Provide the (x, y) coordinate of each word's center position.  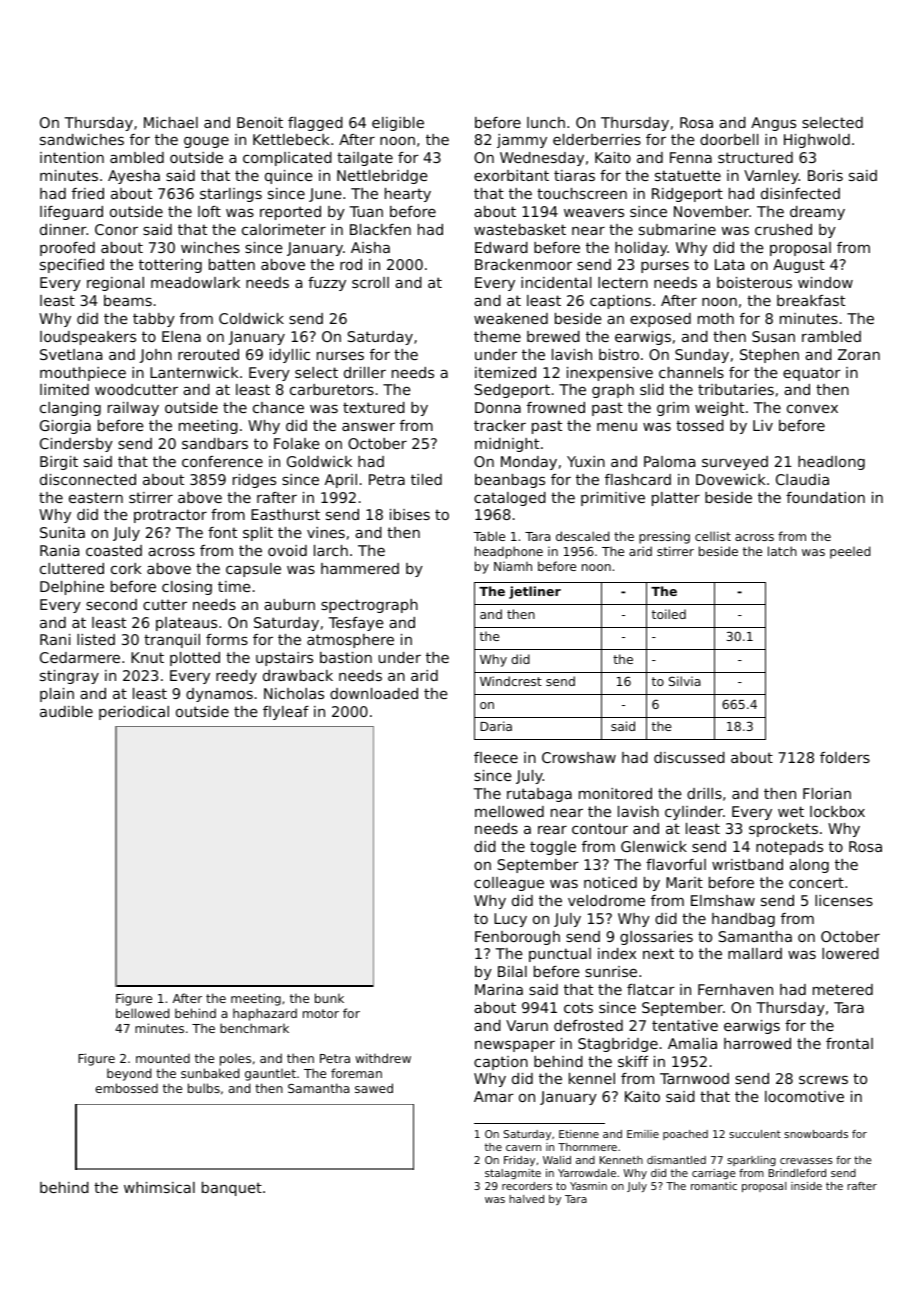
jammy (522, 141)
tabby (154, 320)
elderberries (597, 139)
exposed (660, 320)
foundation (825, 497)
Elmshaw (723, 900)
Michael (171, 122)
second (111, 604)
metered (843, 989)
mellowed (509, 811)
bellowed (142, 1013)
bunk (329, 998)
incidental (556, 282)
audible (66, 711)
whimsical (159, 1187)
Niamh (513, 566)
